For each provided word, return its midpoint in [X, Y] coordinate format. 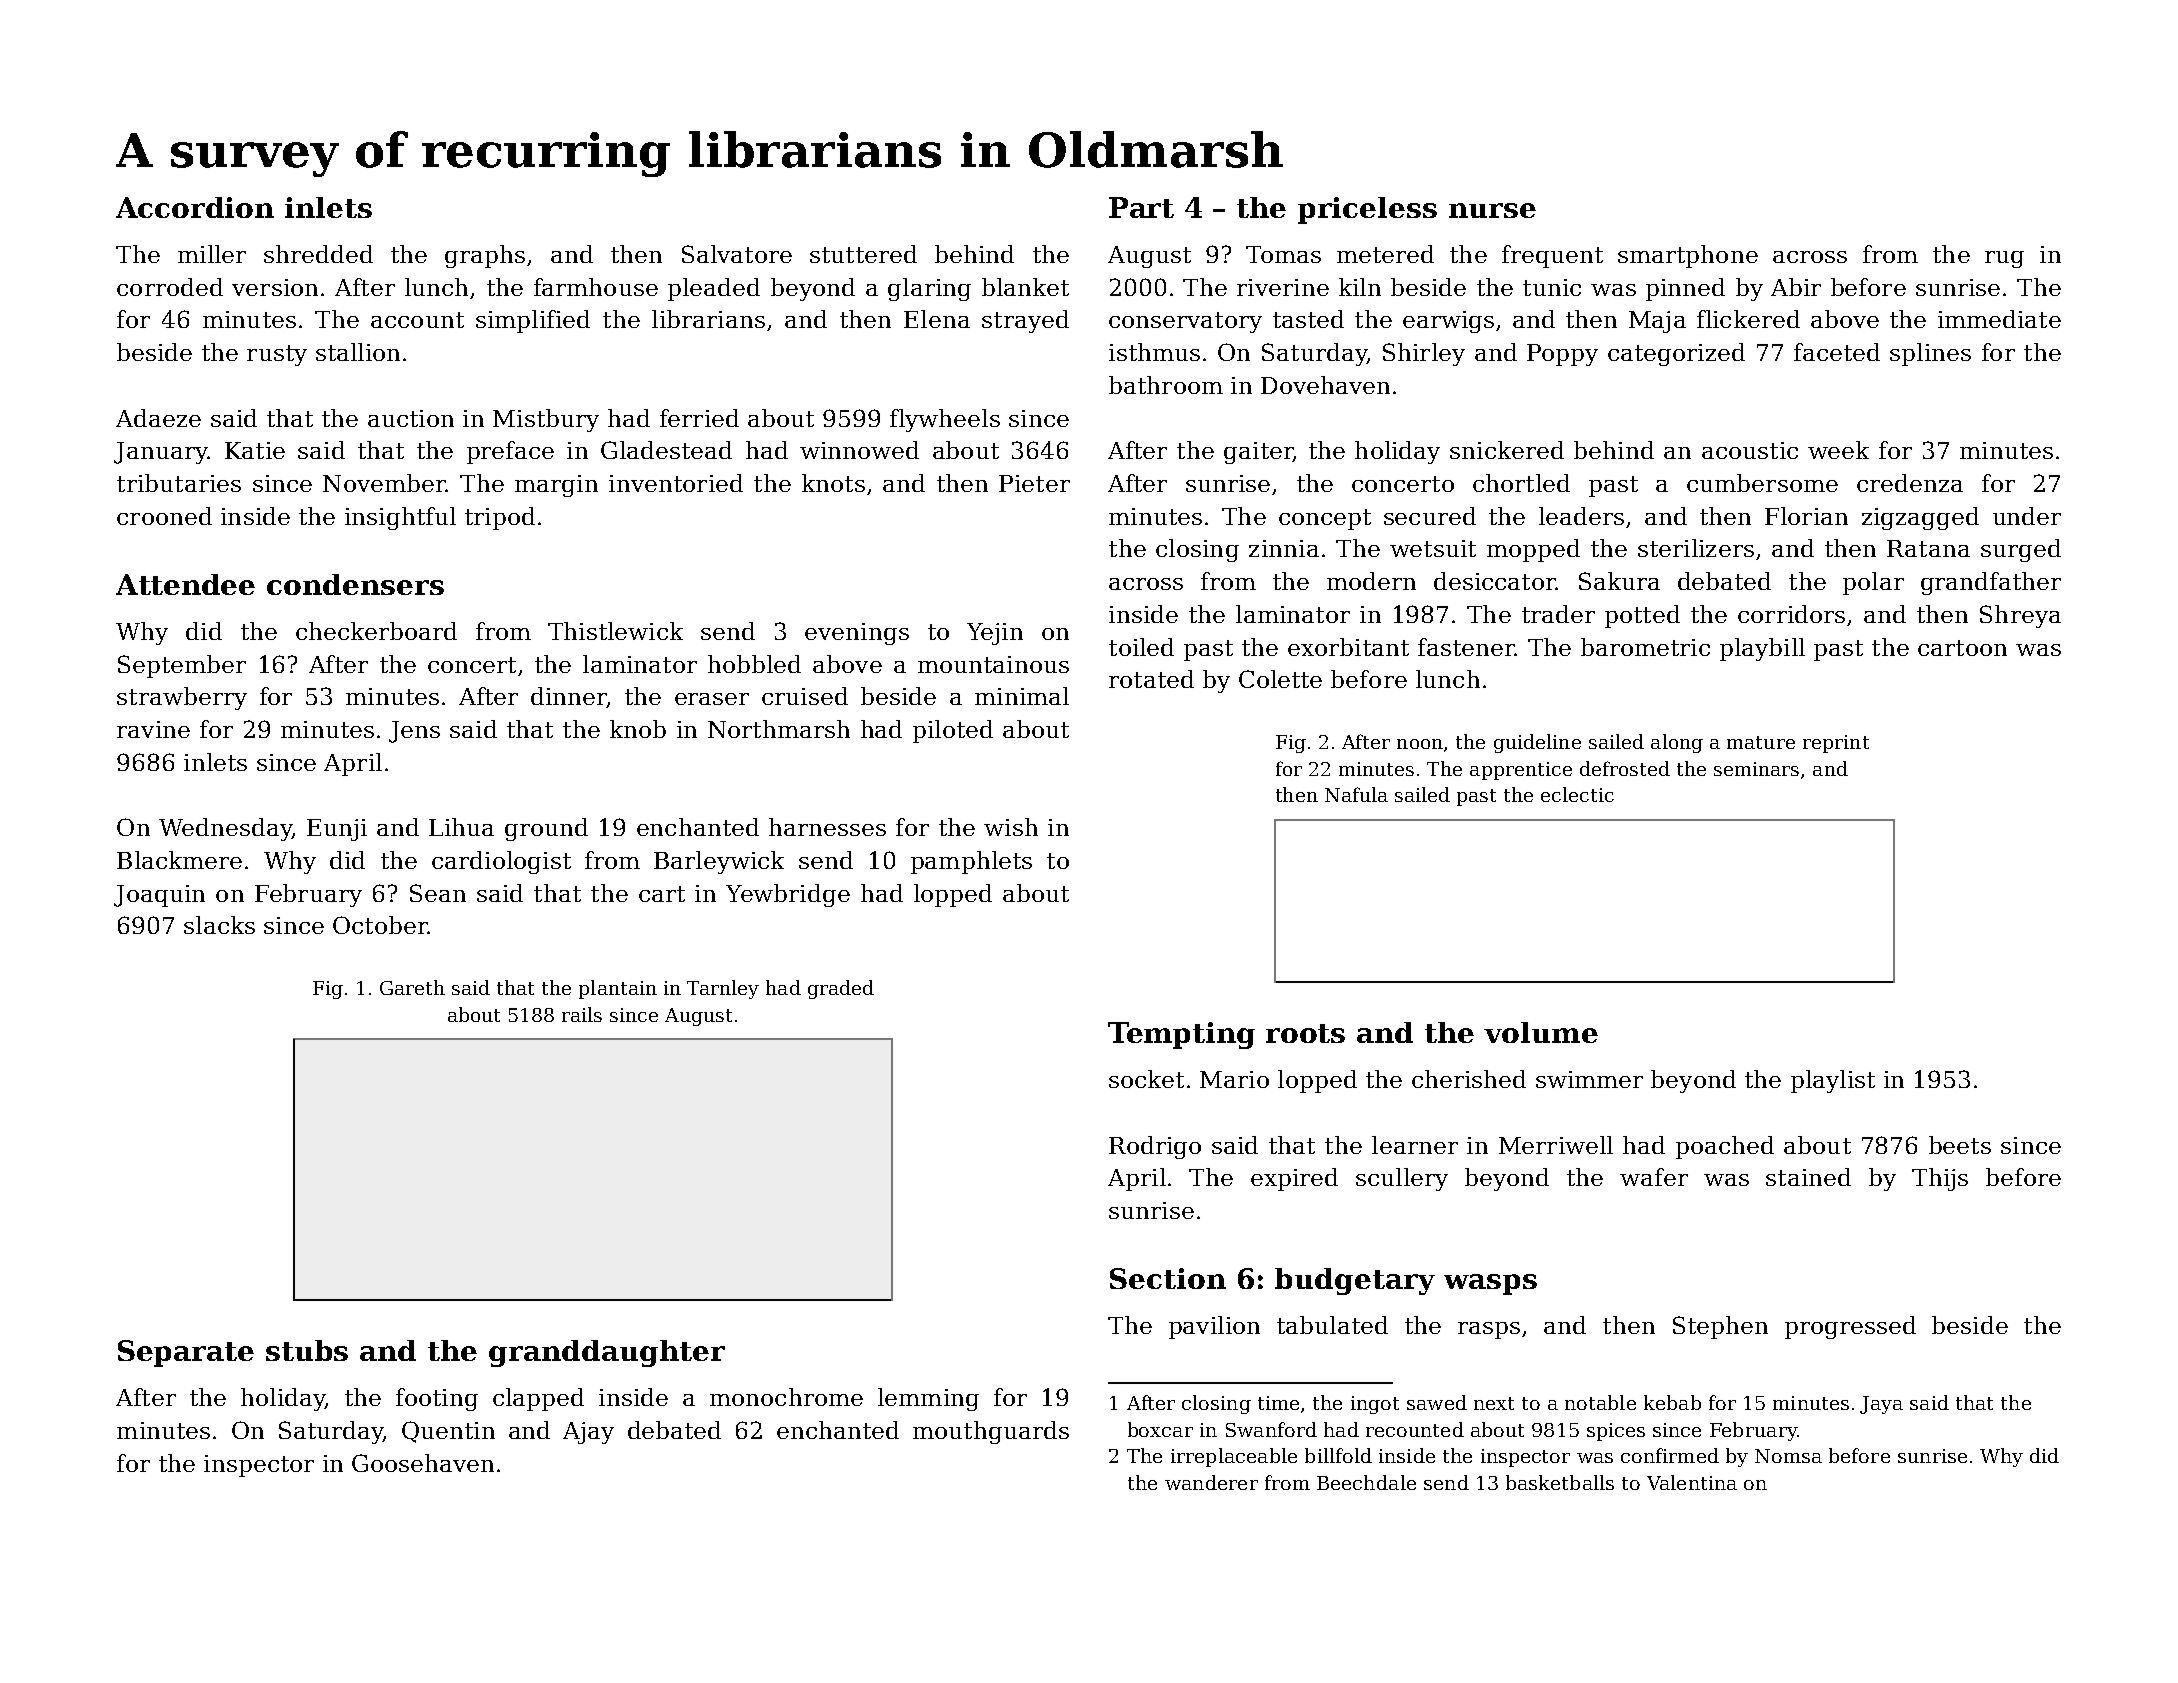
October [380, 925]
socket [1146, 1079]
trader [1558, 614]
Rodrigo [1155, 1147]
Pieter [1034, 483]
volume [1541, 1032]
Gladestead [666, 450]
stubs [307, 1350]
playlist [1833, 1081]
